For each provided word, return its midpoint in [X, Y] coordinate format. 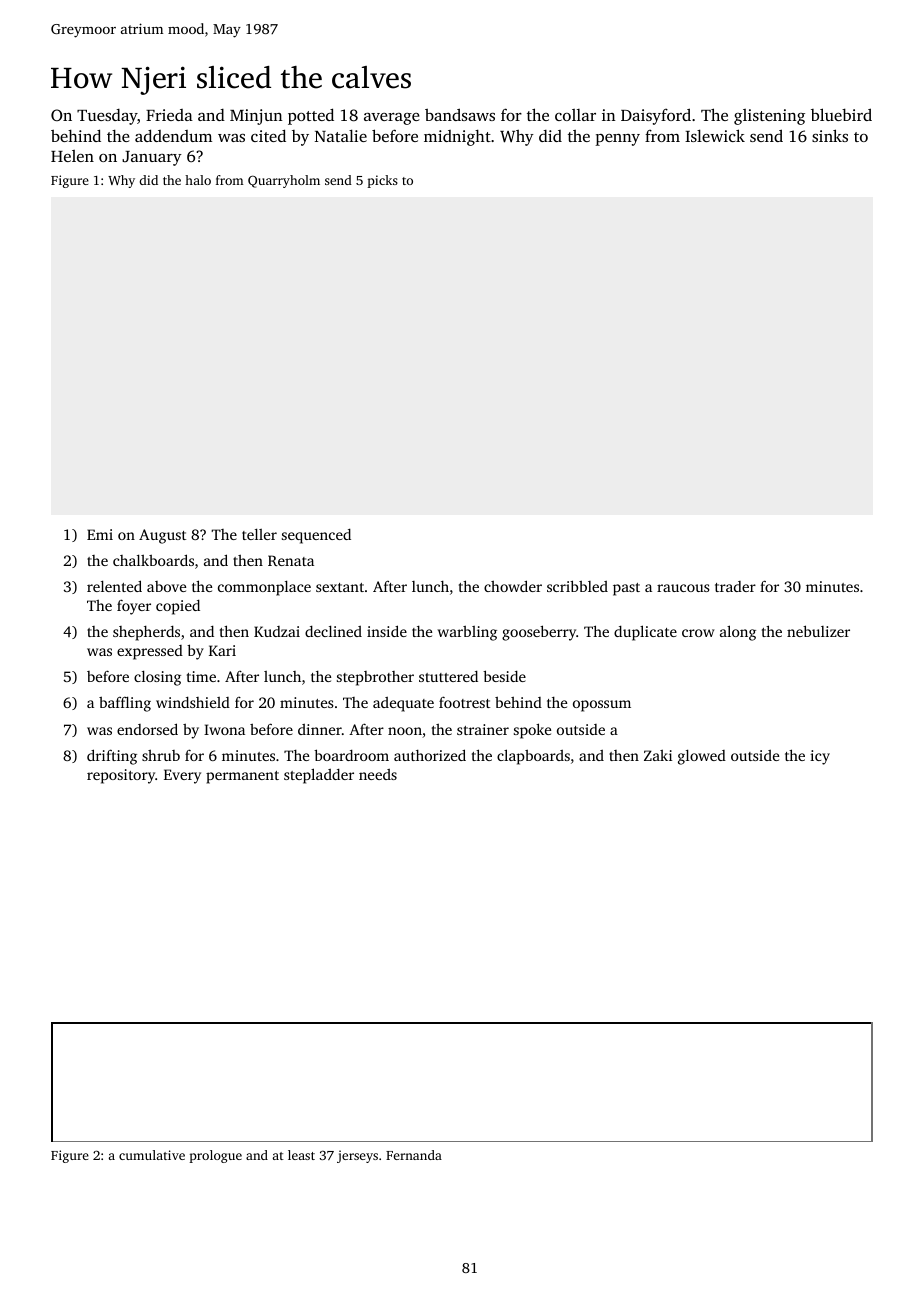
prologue [216, 1156]
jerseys [357, 1156]
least [301, 1155]
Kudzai [277, 631]
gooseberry [539, 633]
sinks [830, 135]
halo [198, 180]
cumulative [152, 1155]
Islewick [715, 135]
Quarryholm [284, 181]
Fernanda [414, 1155]
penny [617, 140]
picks [383, 181]
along [738, 633]
